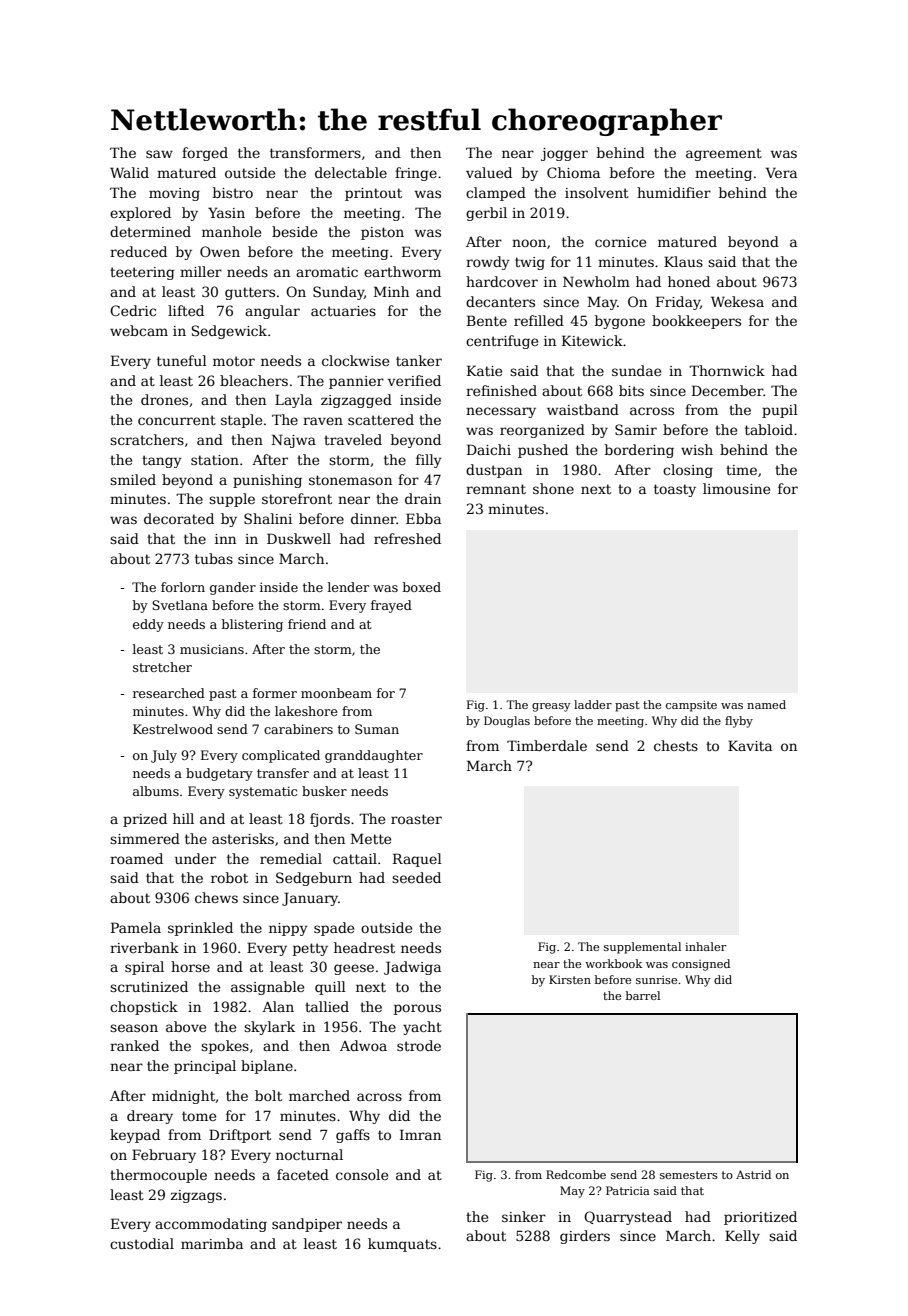  Describe the element at coordinates (724, 154) in the document. I see `agreement` at that location.
